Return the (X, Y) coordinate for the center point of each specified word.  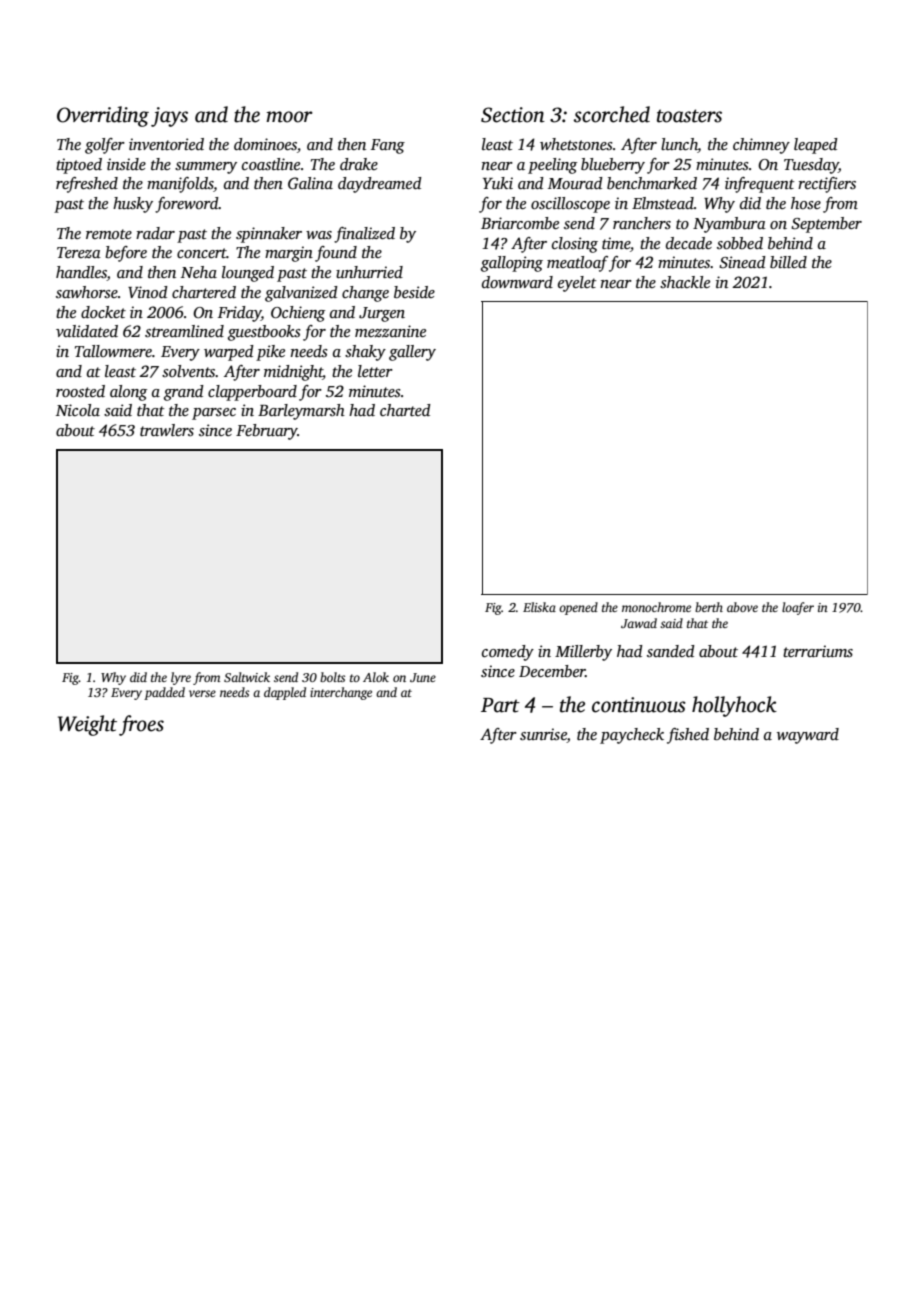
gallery (412, 353)
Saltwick (247, 677)
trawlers (167, 430)
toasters (689, 116)
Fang (388, 146)
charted (405, 410)
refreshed (87, 185)
